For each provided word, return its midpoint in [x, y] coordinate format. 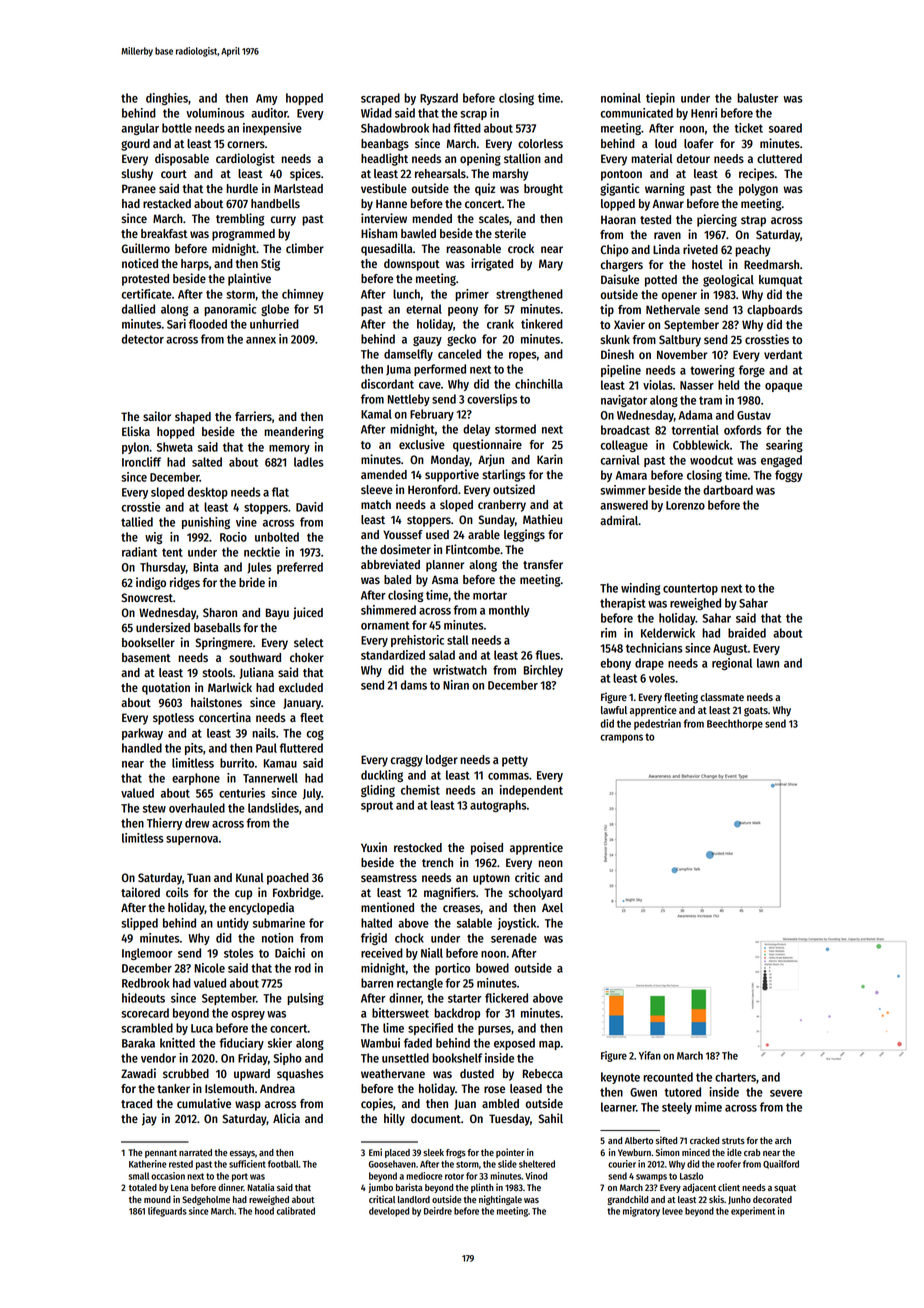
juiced [308, 613]
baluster [757, 98]
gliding [378, 791]
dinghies [167, 99]
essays [242, 1154]
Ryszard [439, 99]
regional [732, 664]
